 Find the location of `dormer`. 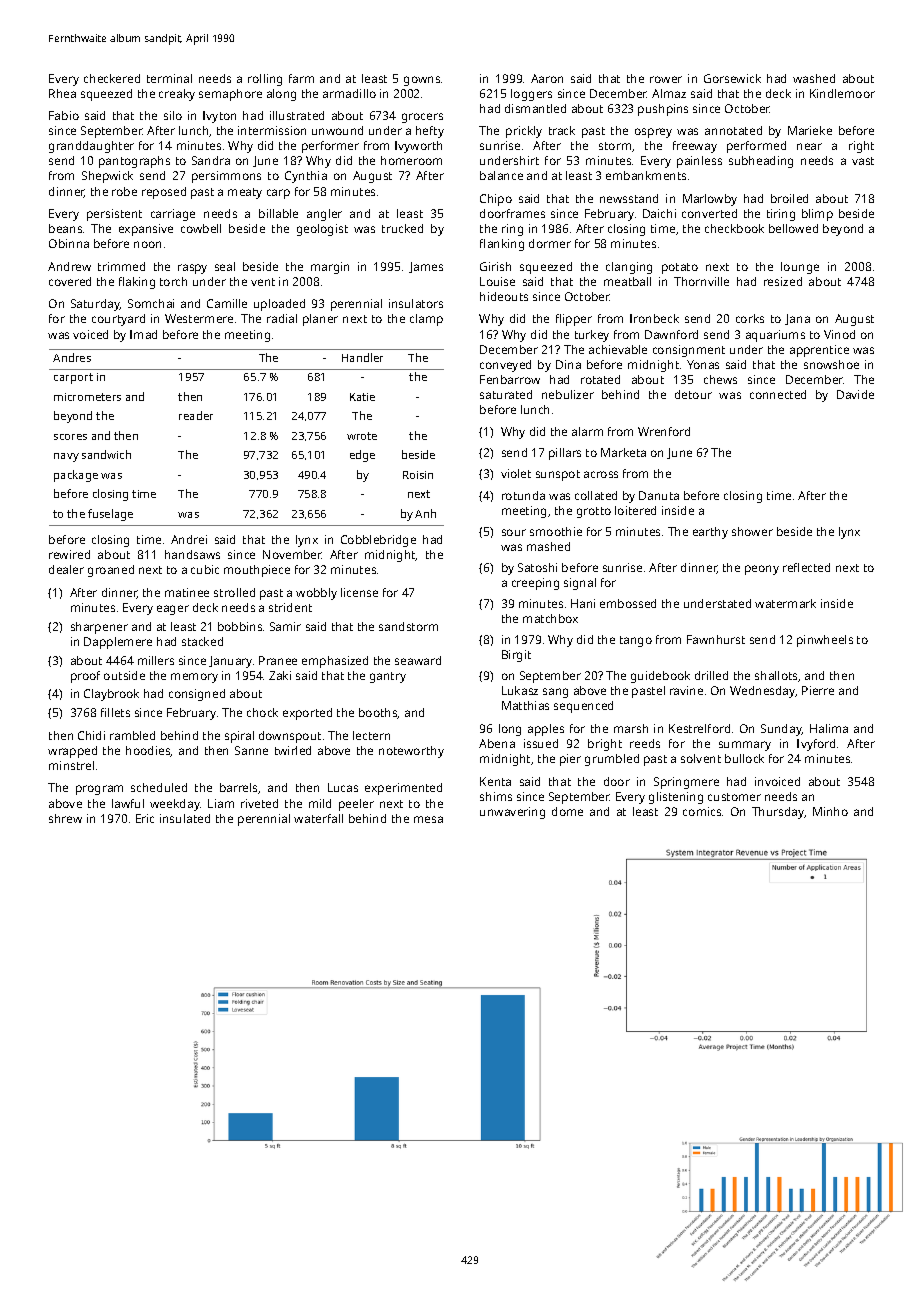

dormer is located at coordinates (550, 243).
